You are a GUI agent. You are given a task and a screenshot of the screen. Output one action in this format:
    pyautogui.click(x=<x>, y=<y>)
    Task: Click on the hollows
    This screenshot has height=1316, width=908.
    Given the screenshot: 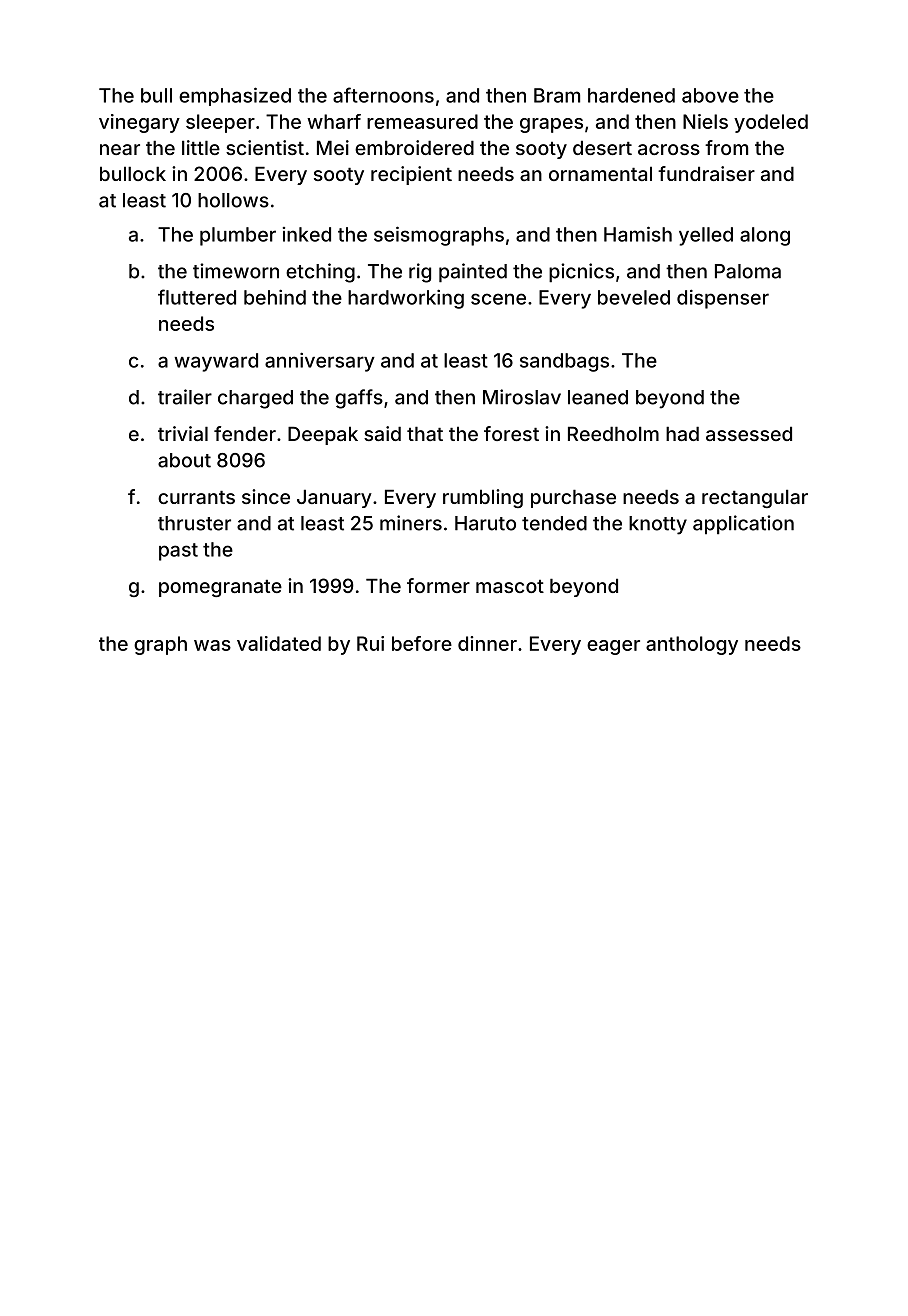 What is the action you would take?
    pyautogui.click(x=233, y=200)
